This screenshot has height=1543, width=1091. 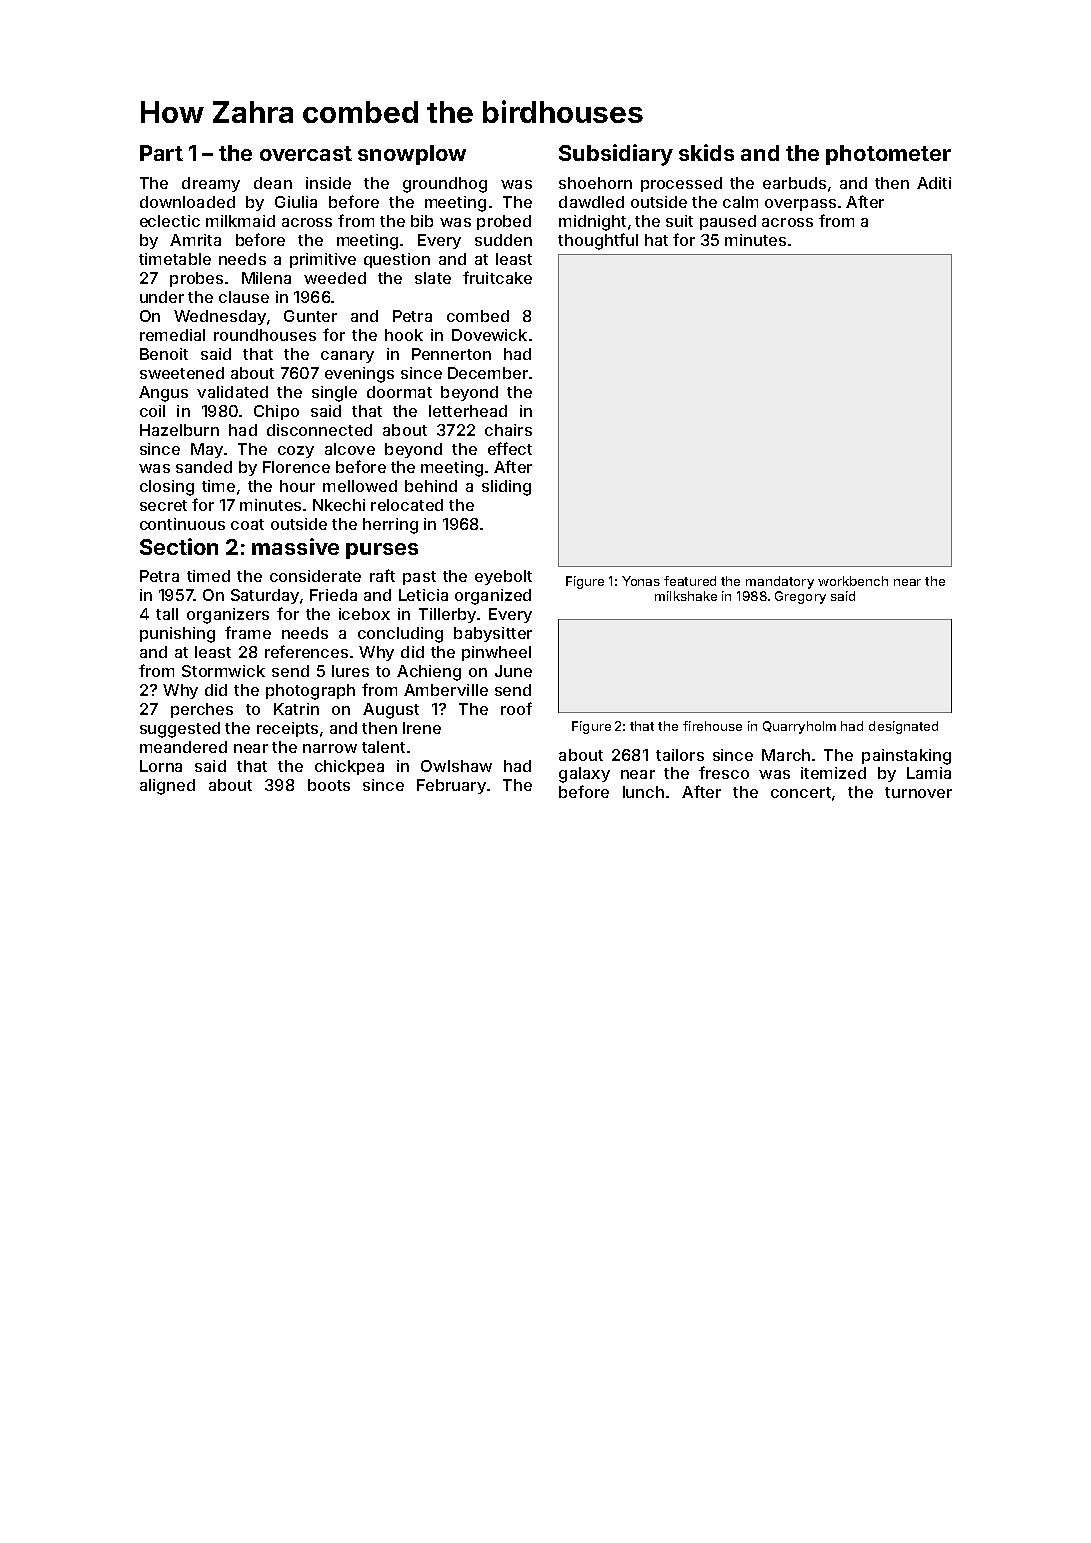 I want to click on Subsidiary, so click(x=616, y=155).
